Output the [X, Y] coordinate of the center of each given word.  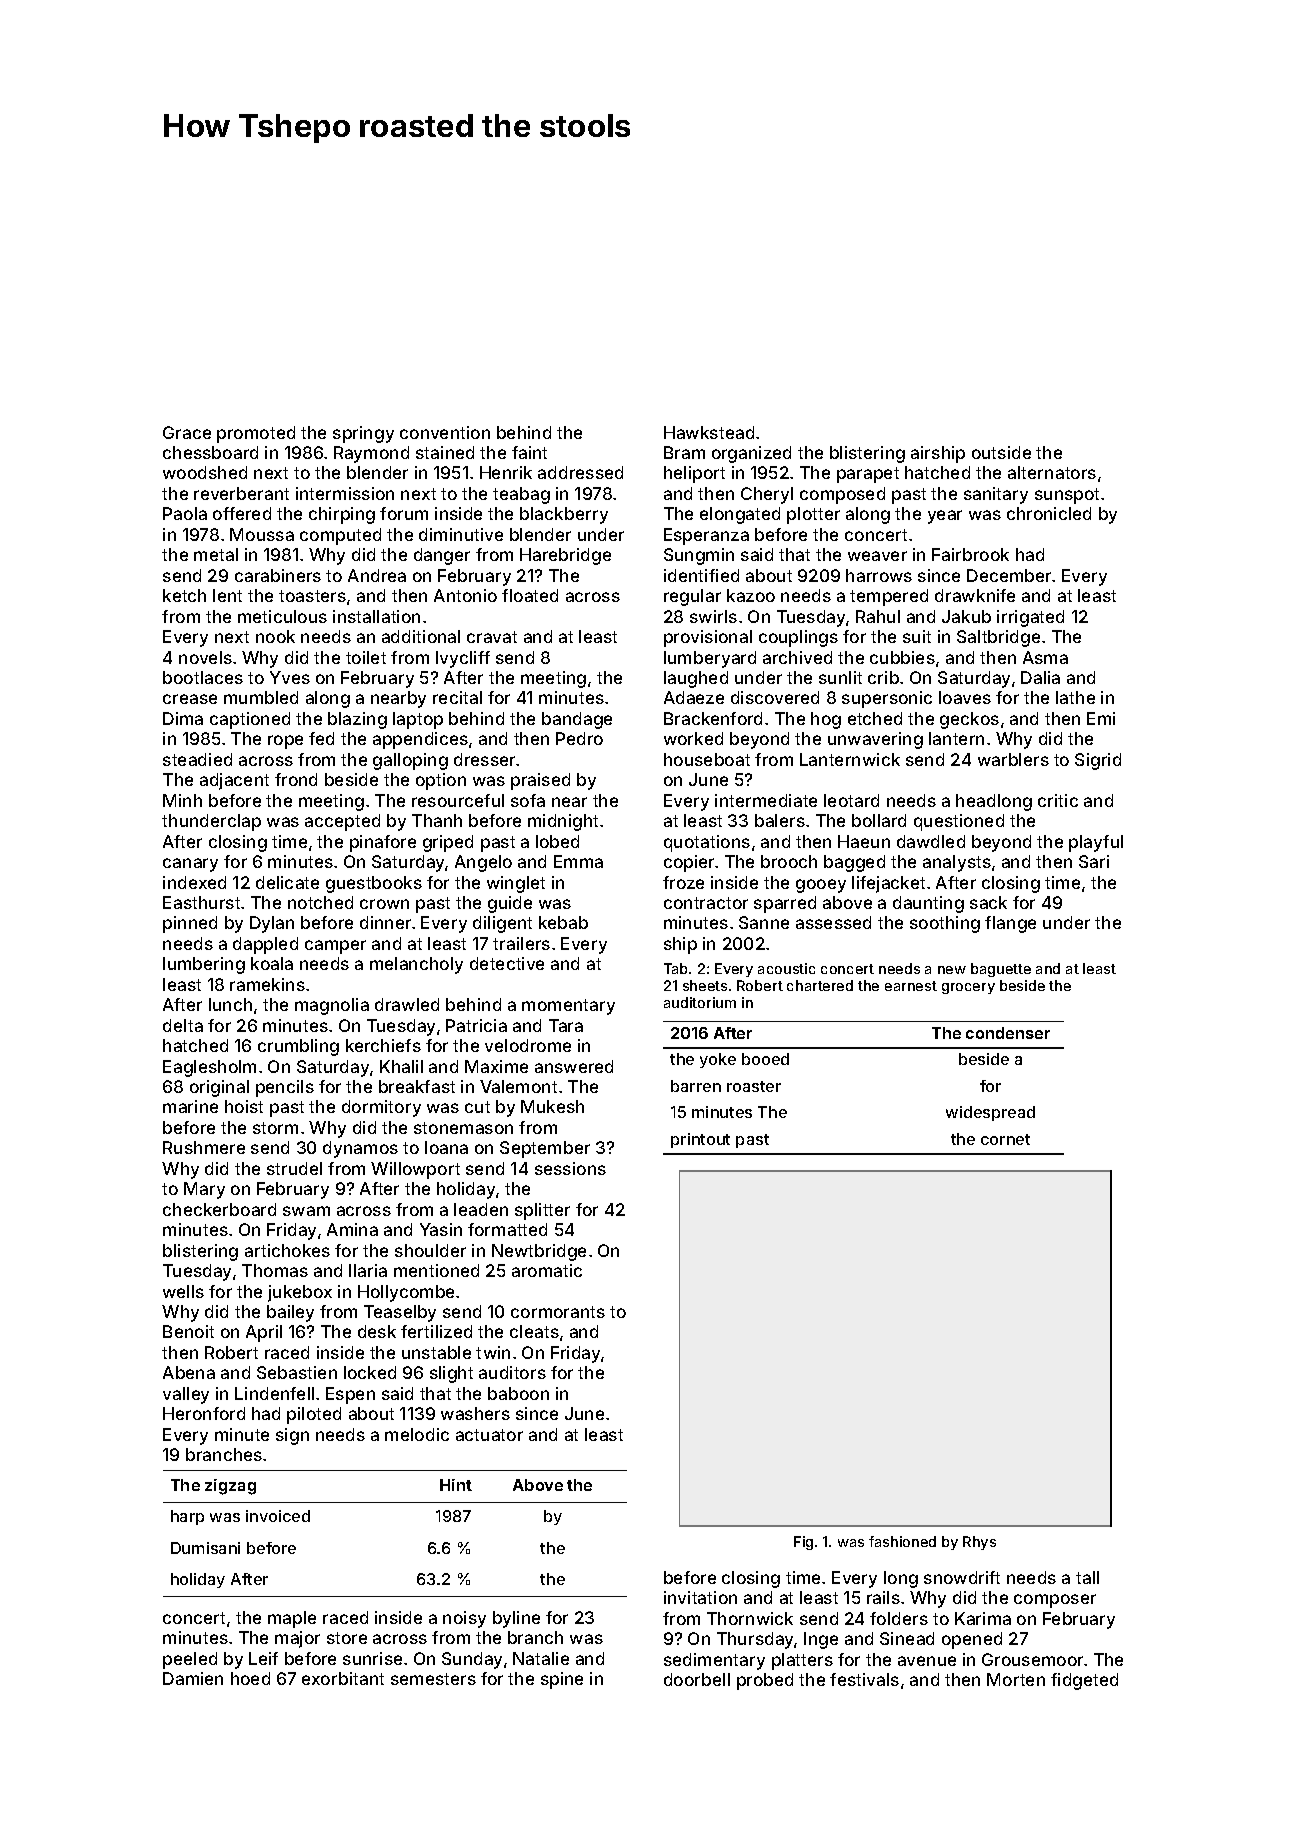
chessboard [210, 452]
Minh [182, 800]
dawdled [931, 841]
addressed [580, 472]
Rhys [979, 1543]
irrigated [1030, 618]
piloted [314, 1415]
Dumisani [205, 1548]
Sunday [472, 1660]
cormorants [558, 1312]
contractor [706, 903]
